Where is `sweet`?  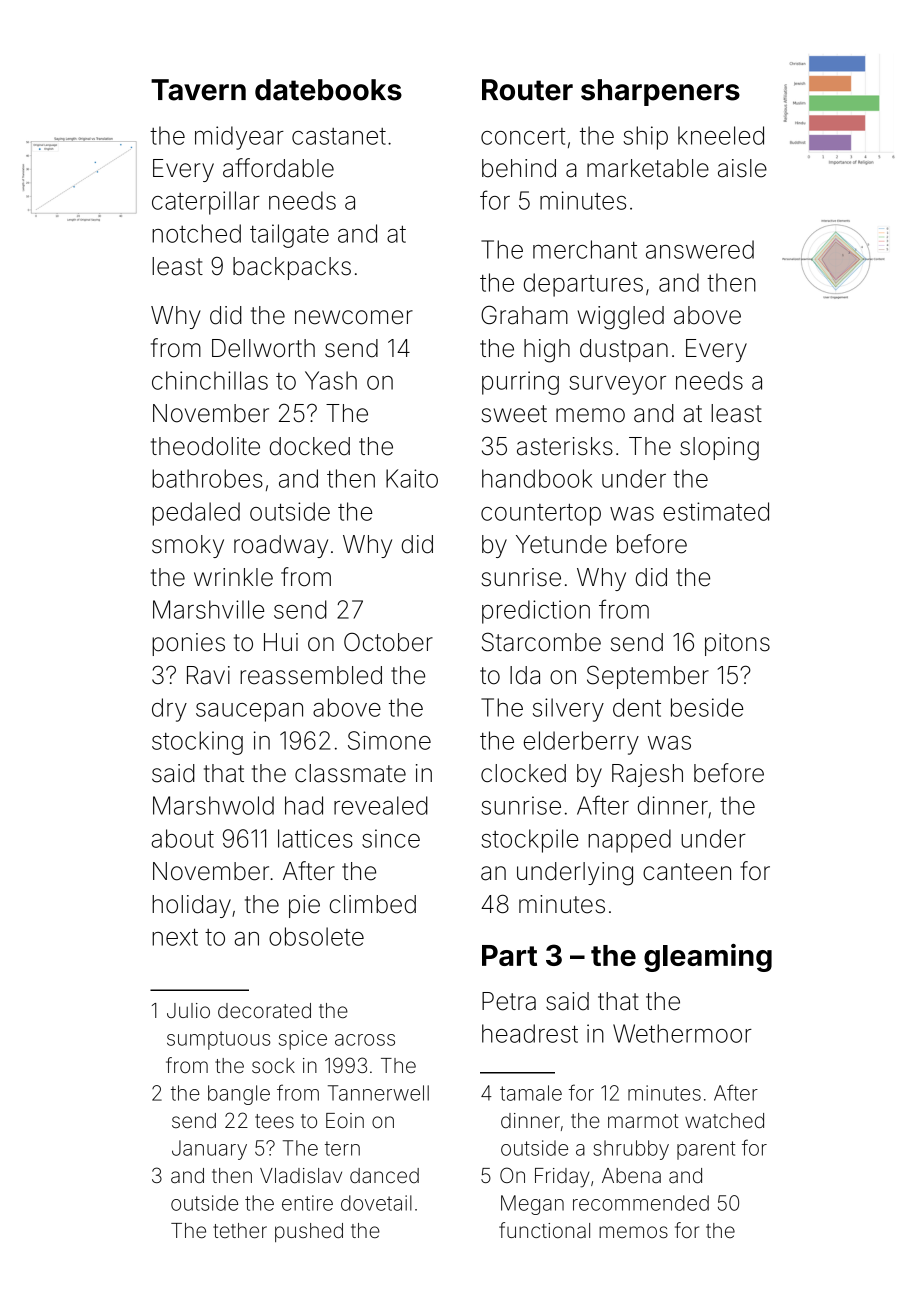 sweet is located at coordinates (514, 414).
